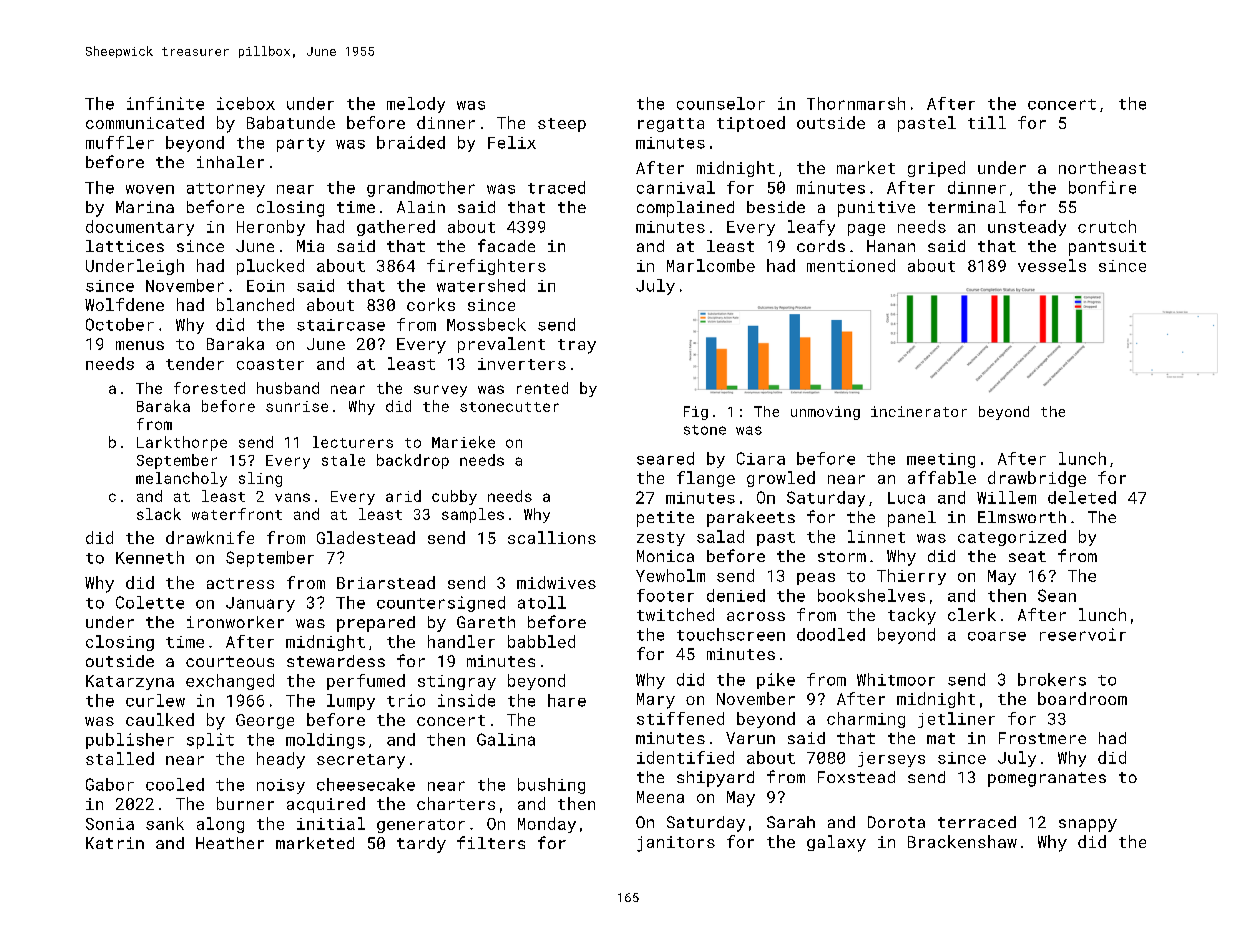  I want to click on tacky, so click(912, 616).
